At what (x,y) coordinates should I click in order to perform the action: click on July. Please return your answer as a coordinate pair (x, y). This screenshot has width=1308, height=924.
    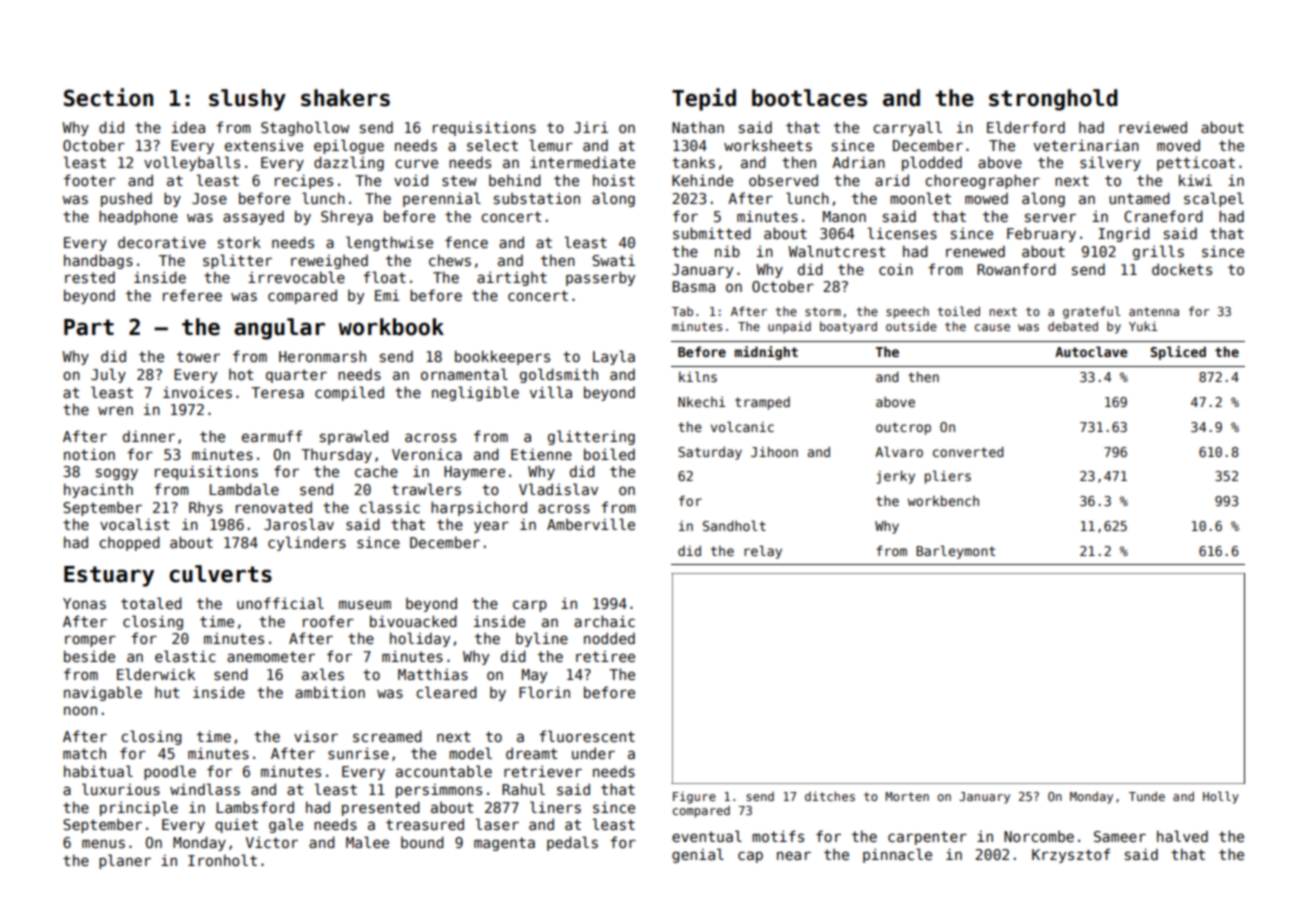
    Looking at the image, I should click on (108, 375).
